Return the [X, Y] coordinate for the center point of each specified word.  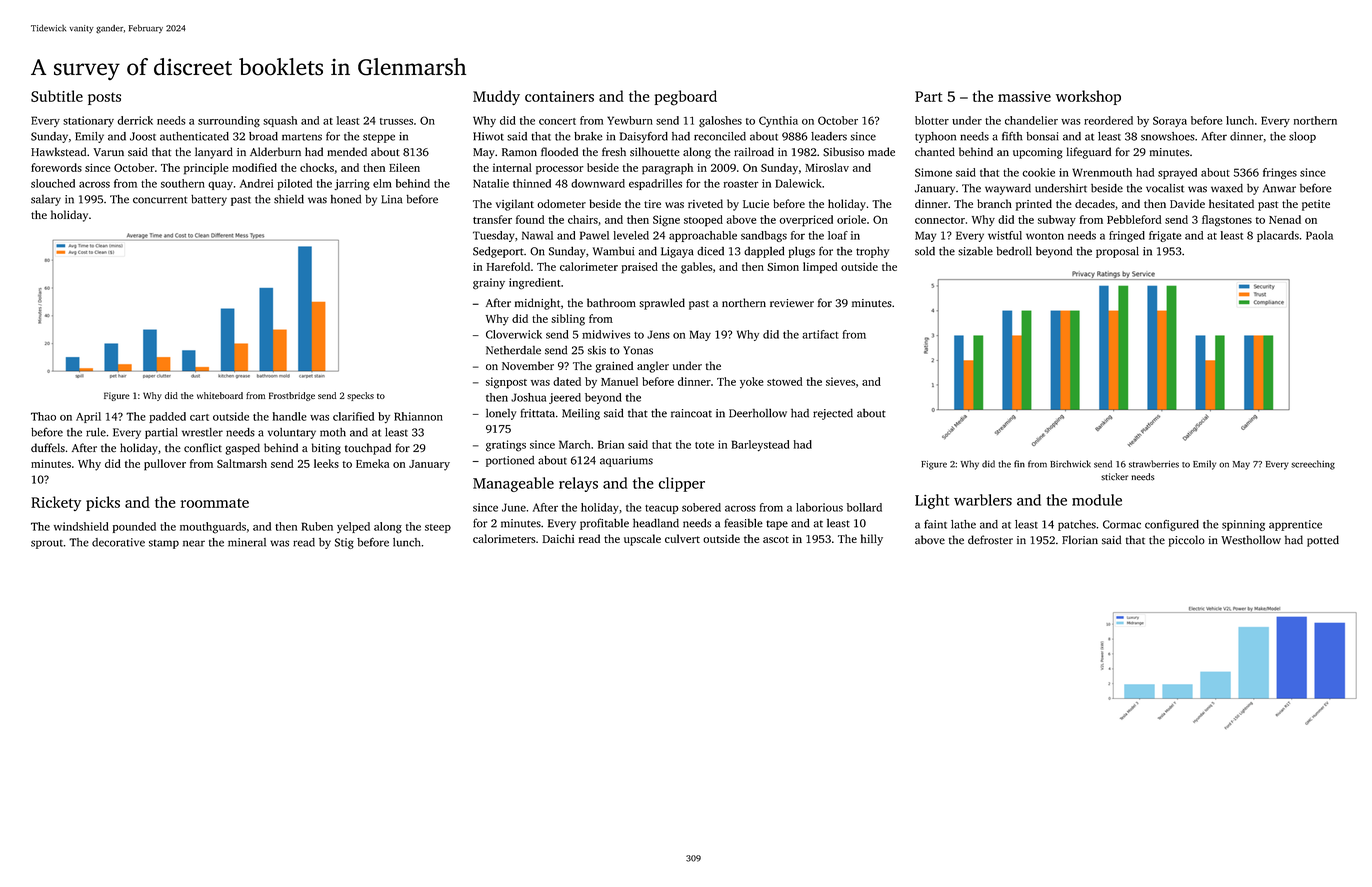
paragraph [667, 169]
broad [263, 136]
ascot [776, 539]
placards [1278, 236]
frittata [538, 413]
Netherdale [513, 350]
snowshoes [1168, 136]
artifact [820, 334]
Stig [344, 543]
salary [46, 200]
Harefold [508, 266]
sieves [840, 381]
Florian [1080, 540]
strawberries [1154, 464]
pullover [165, 465]
